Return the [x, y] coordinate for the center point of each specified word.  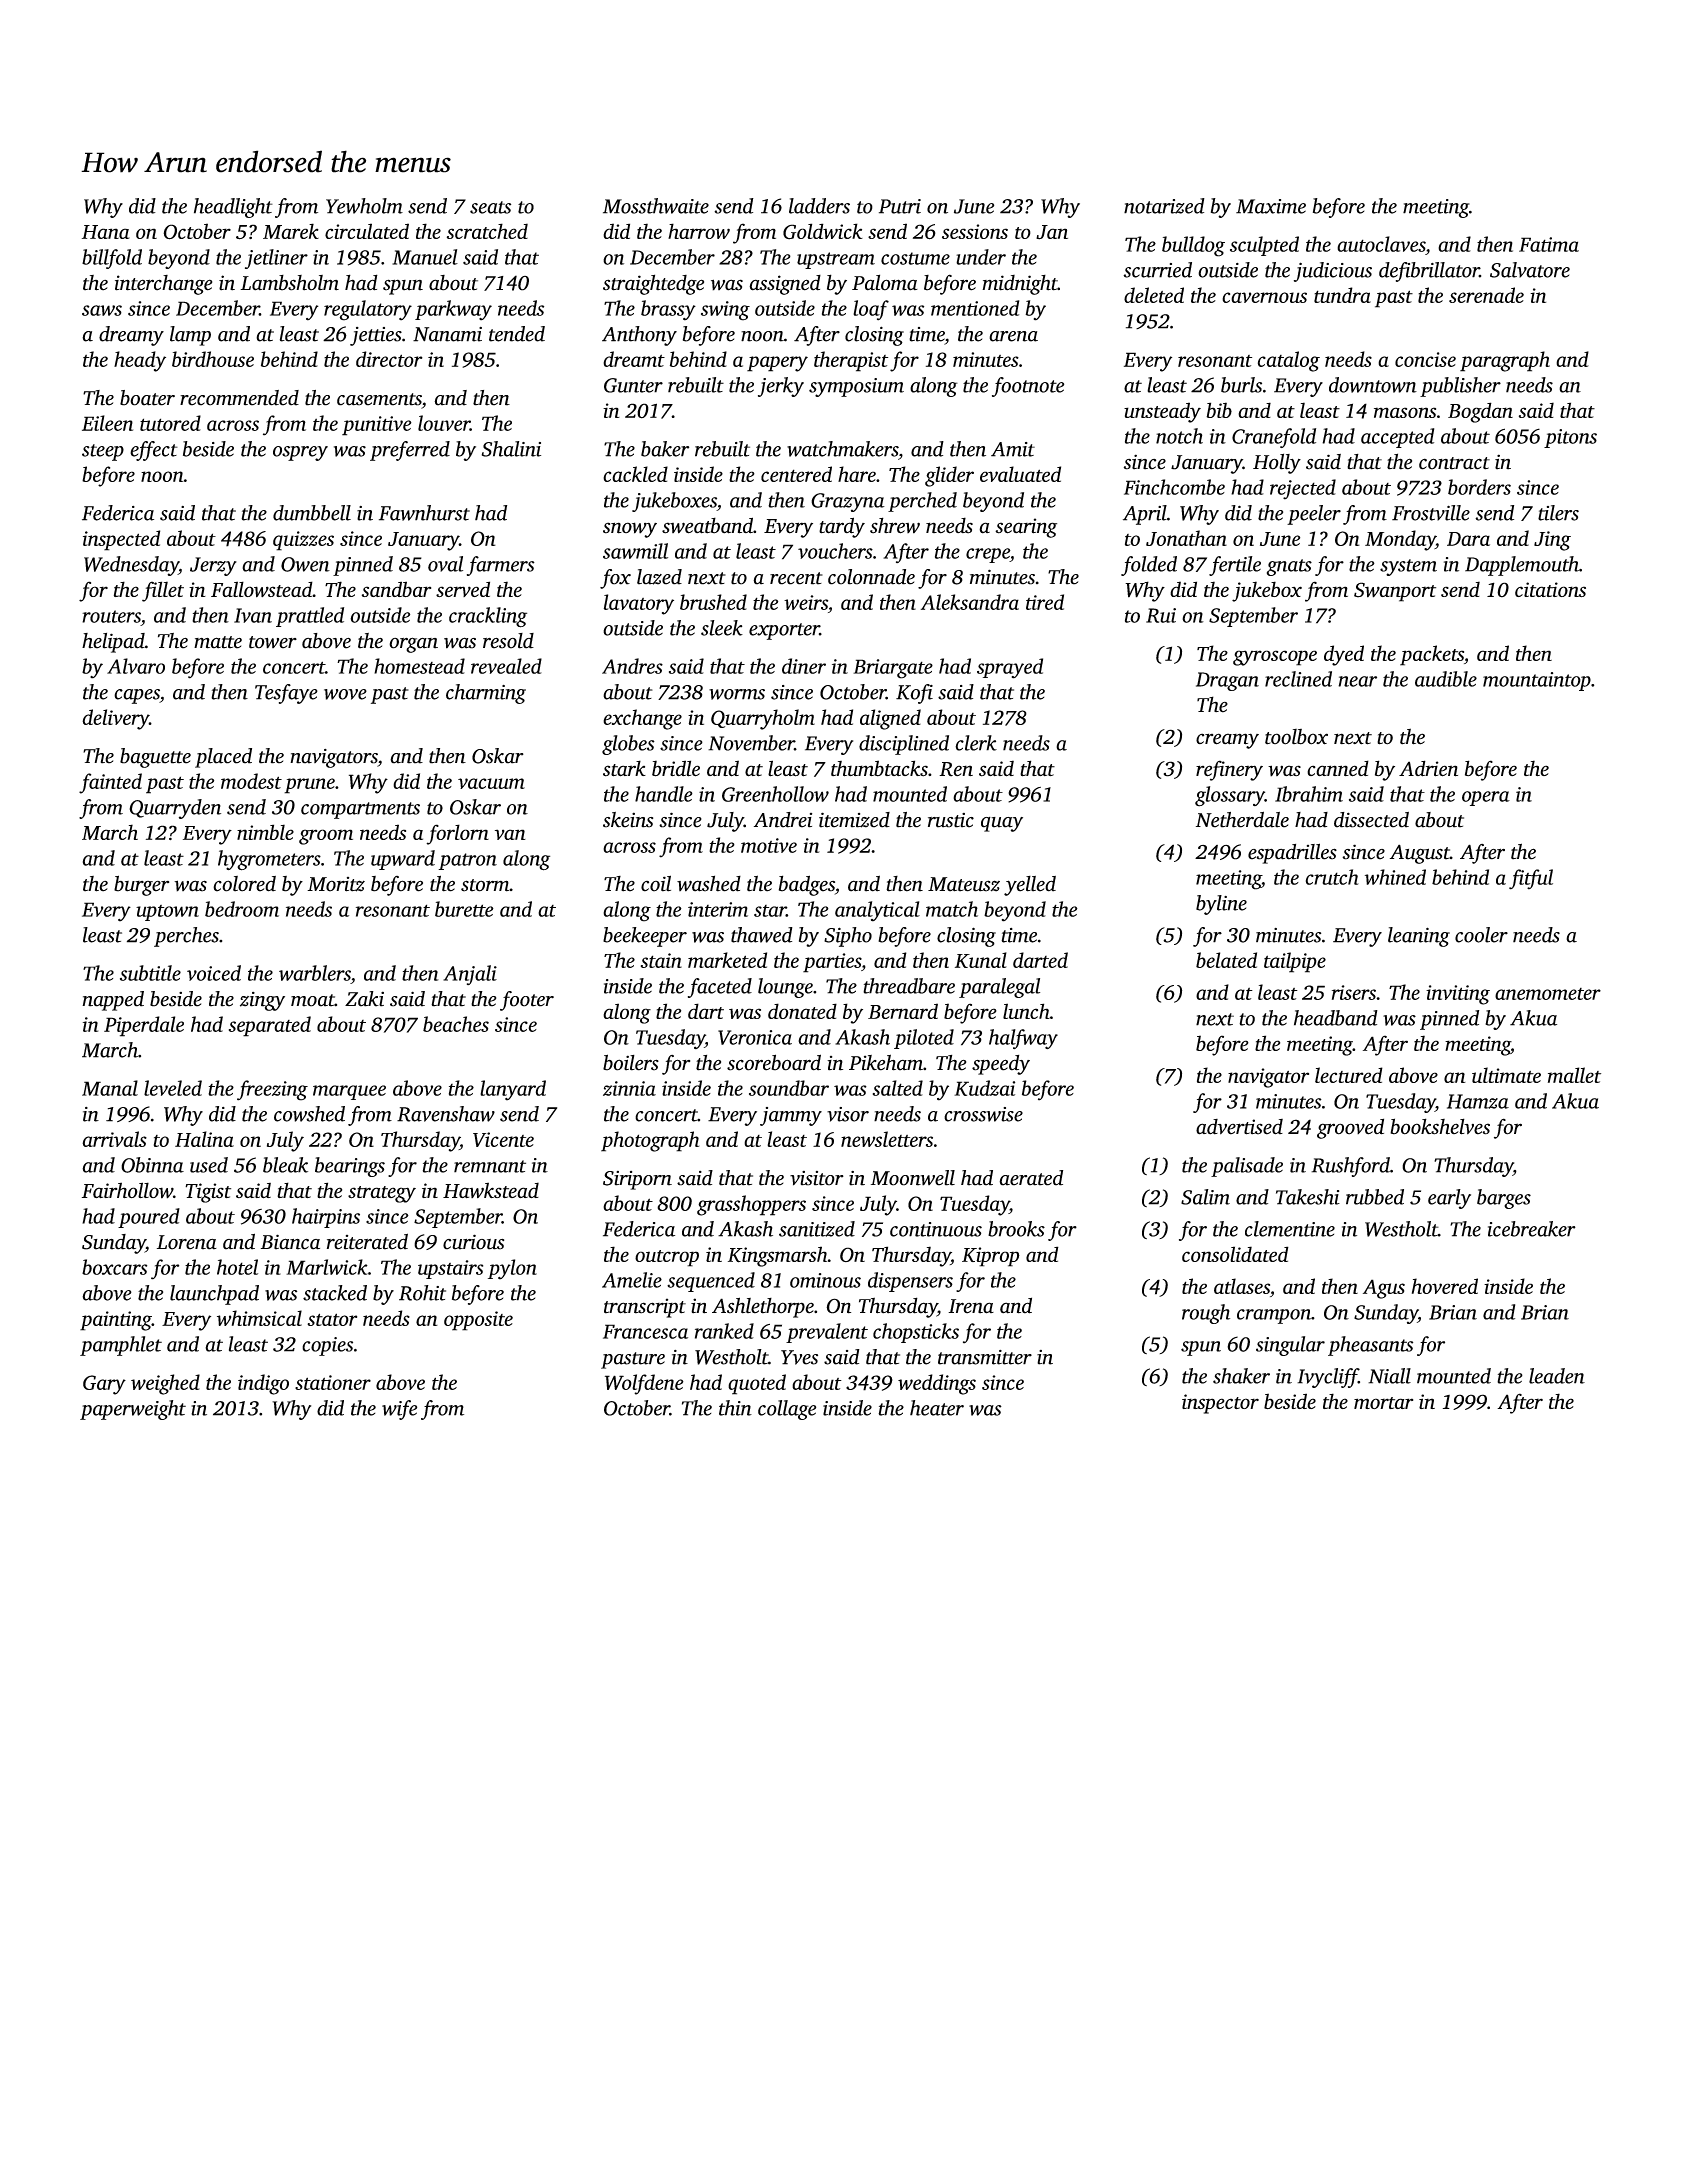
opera [1486, 798]
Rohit [422, 1293]
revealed [506, 666]
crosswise [983, 1114]
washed [709, 883]
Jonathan [1186, 538]
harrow [699, 231]
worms [737, 694]
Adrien [1428, 768]
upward [403, 860]
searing [1026, 528]
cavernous [1264, 297]
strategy [382, 1194]
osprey [300, 453]
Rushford [1350, 1167]
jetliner [276, 259]
